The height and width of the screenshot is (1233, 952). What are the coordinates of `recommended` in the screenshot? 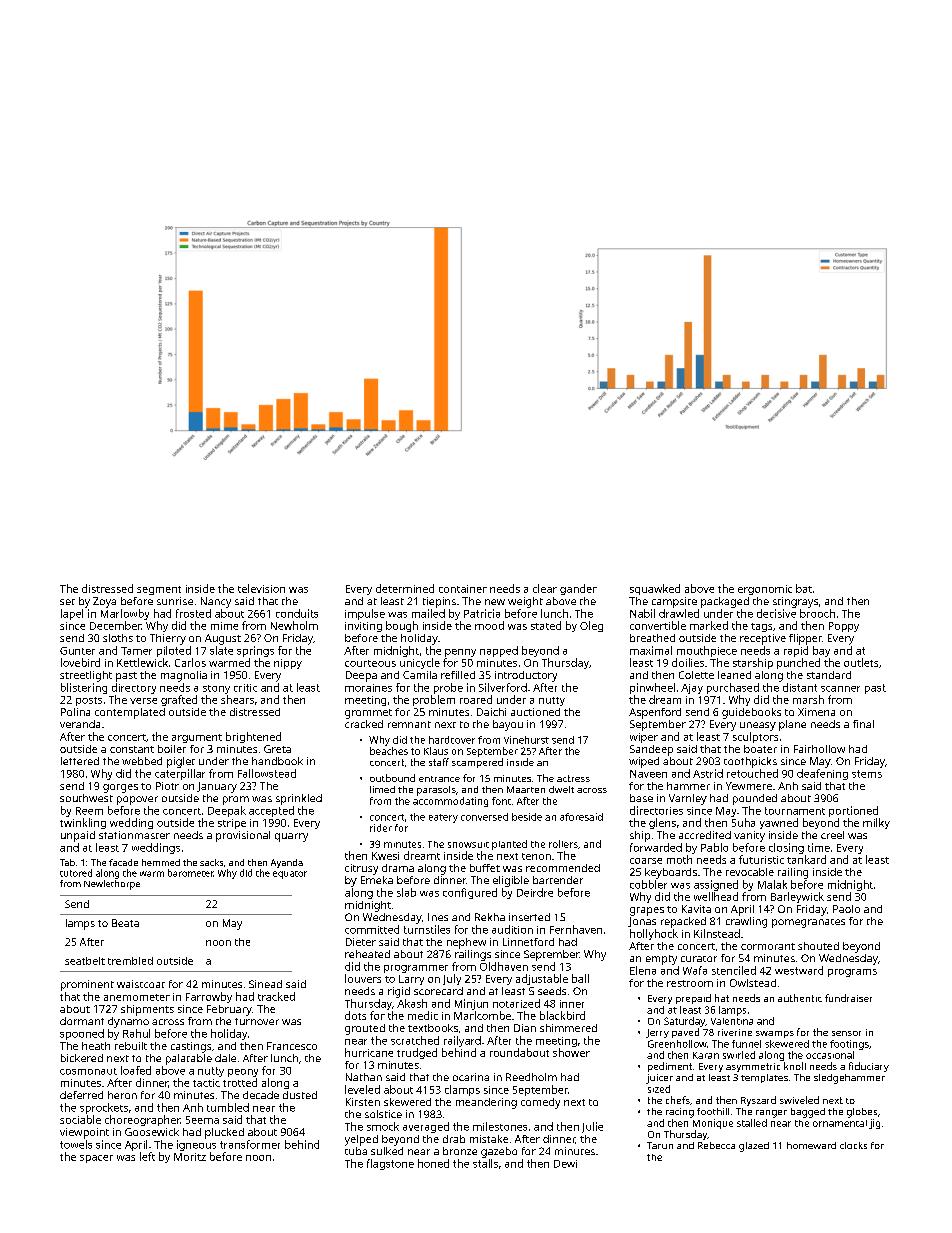 It's located at (563, 868).
